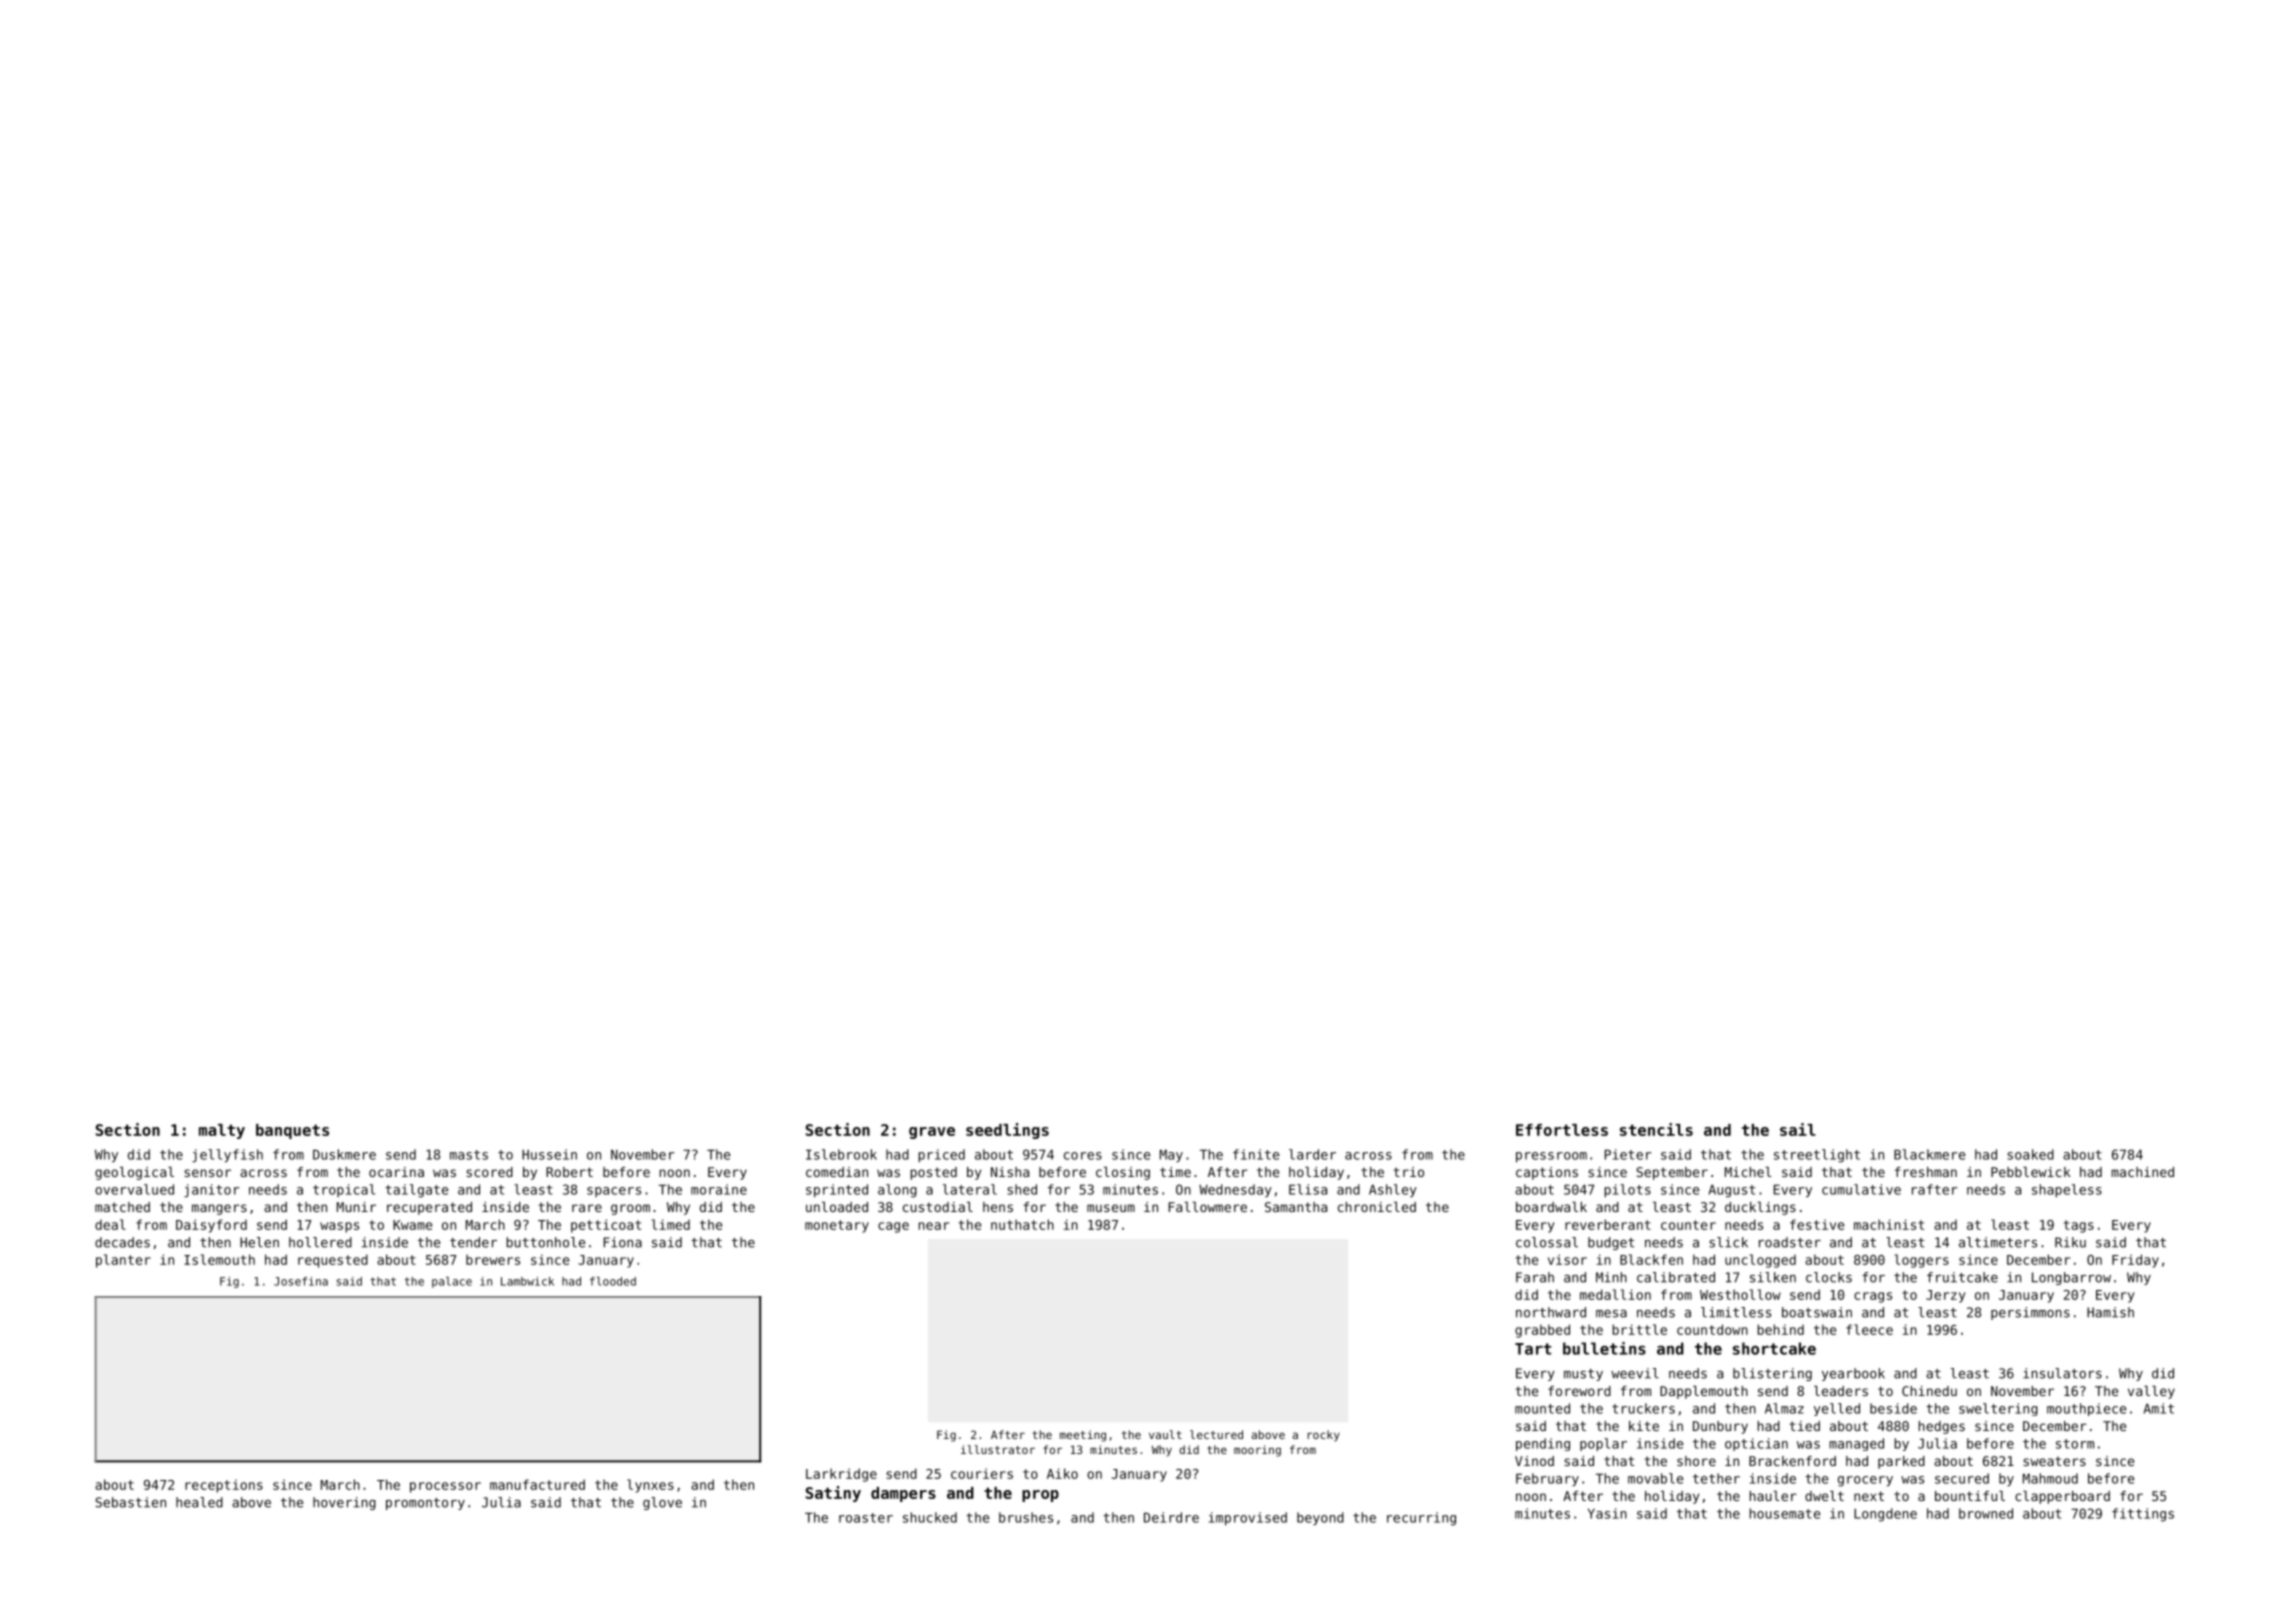  Describe the element at coordinates (934, 1226) in the screenshot. I see `near` at that location.
